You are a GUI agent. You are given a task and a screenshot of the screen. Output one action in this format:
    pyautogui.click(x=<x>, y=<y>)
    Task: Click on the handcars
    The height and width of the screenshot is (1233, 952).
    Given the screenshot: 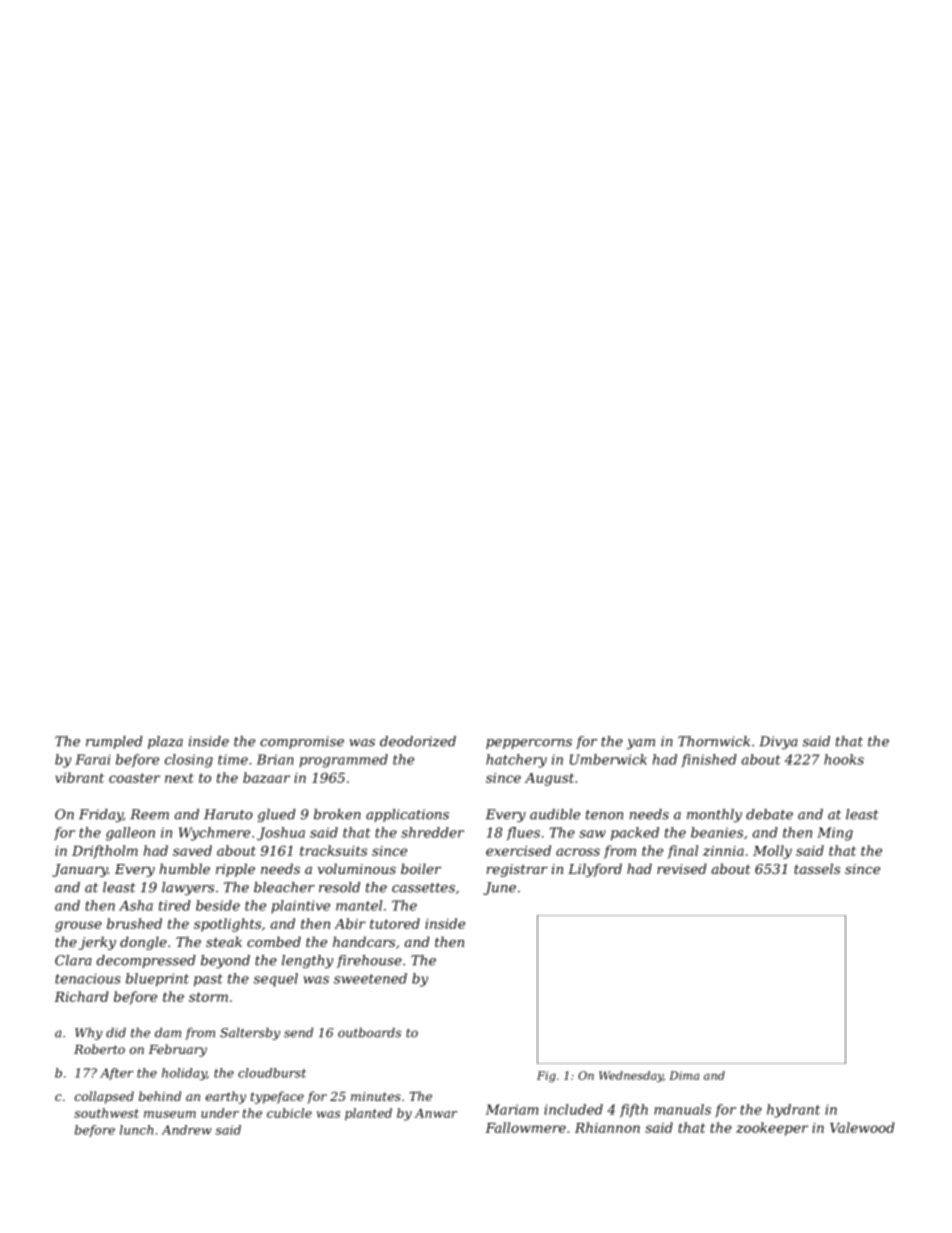 What is the action you would take?
    pyautogui.click(x=364, y=941)
